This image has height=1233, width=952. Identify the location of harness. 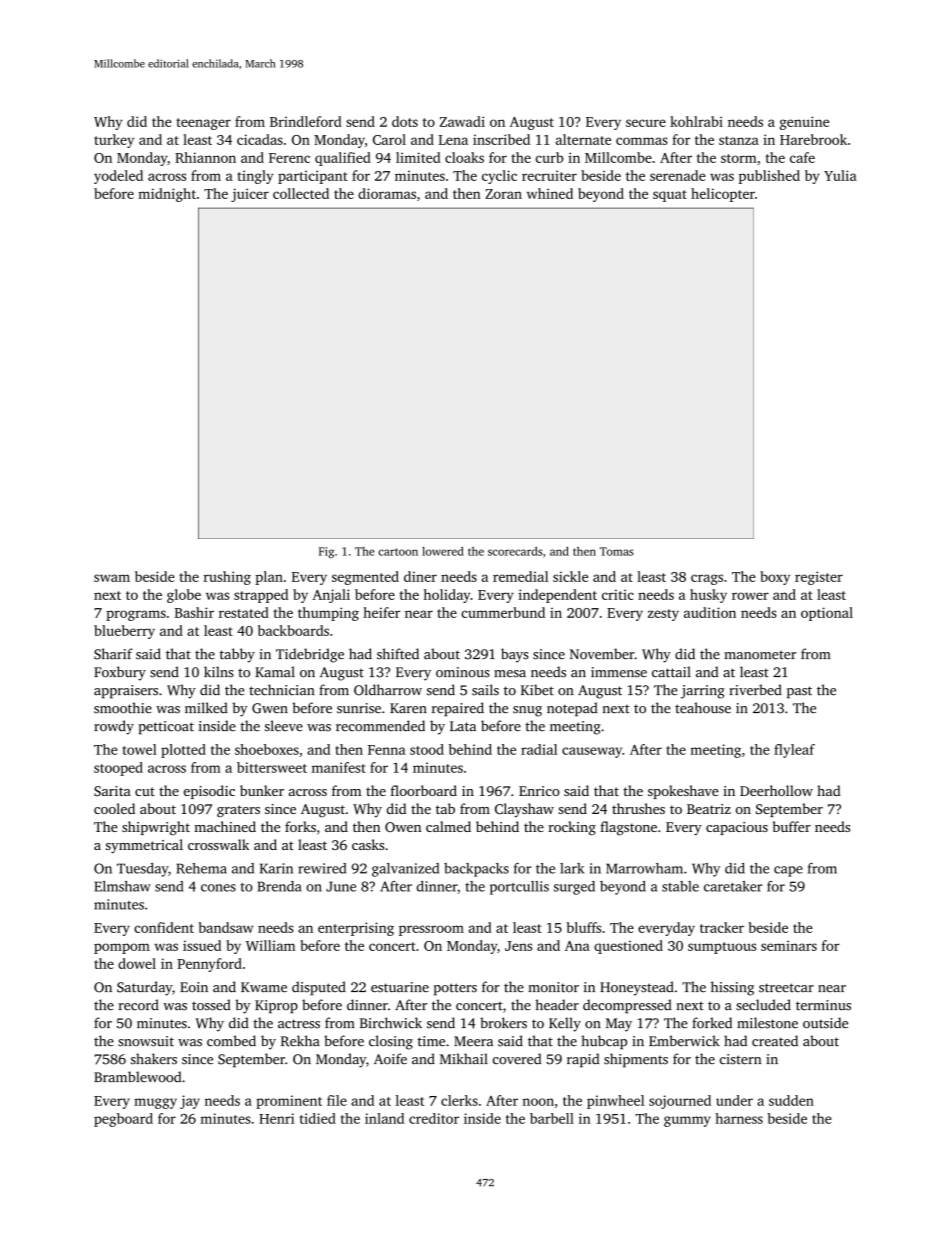
(739, 1118).
